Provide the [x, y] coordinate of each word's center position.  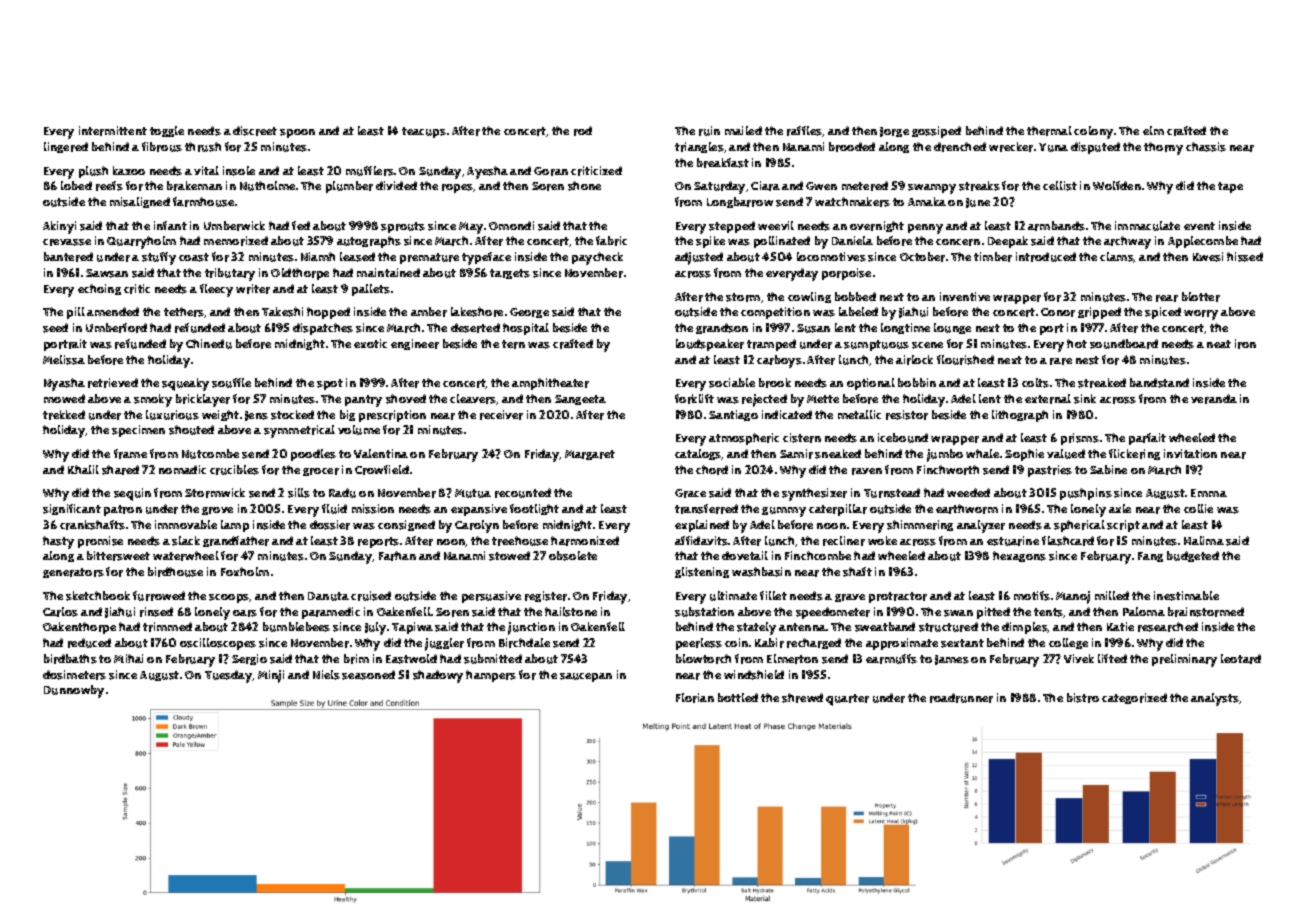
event [1199, 226]
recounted [523, 493]
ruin [709, 131]
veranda [1214, 399]
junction [531, 628]
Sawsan [107, 273]
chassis [1206, 147]
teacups [424, 132]
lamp [235, 526]
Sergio [249, 659]
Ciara [765, 186]
